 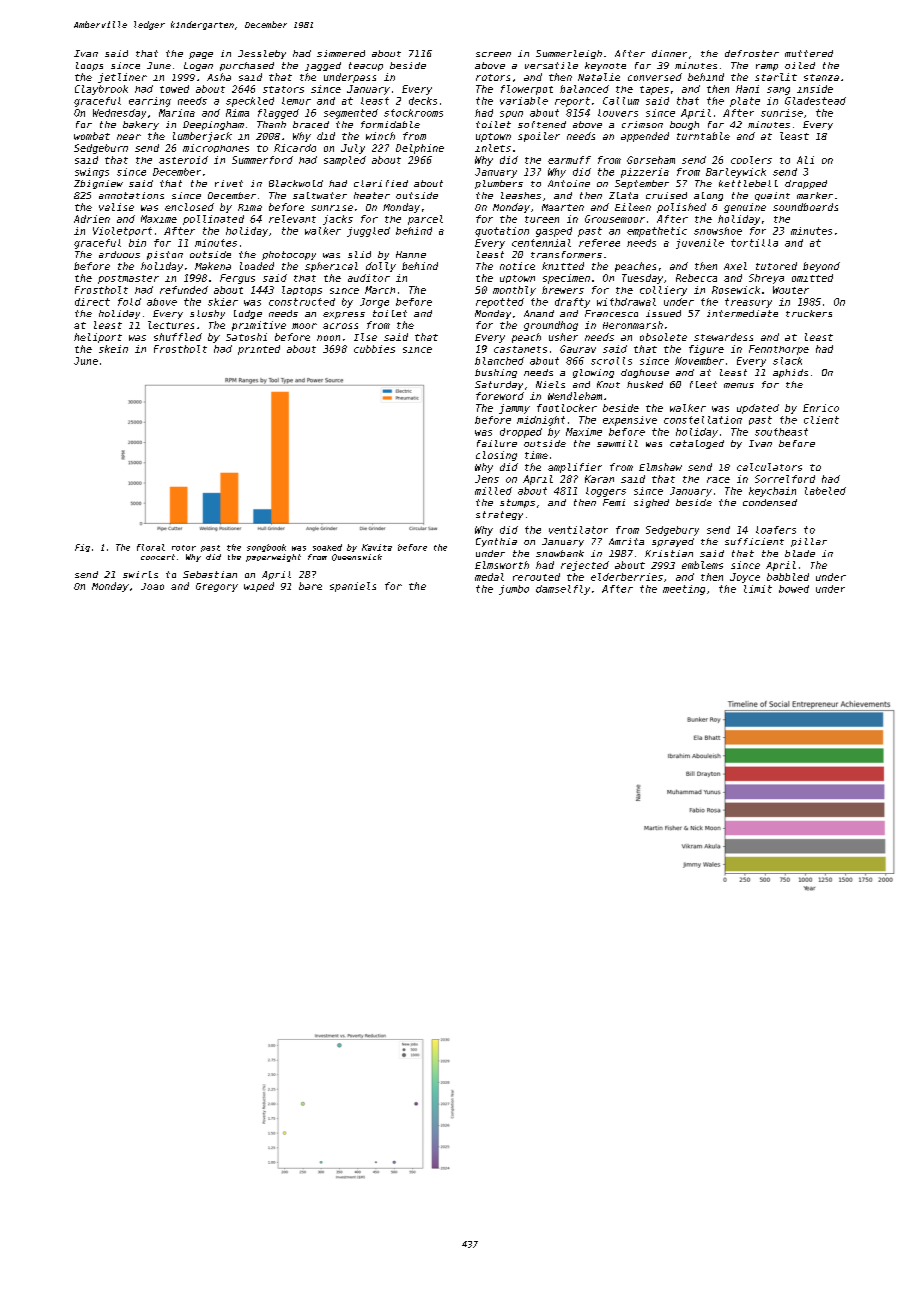 What do you see at coordinates (493, 54) in the screenshot?
I see `screen` at bounding box center [493, 54].
